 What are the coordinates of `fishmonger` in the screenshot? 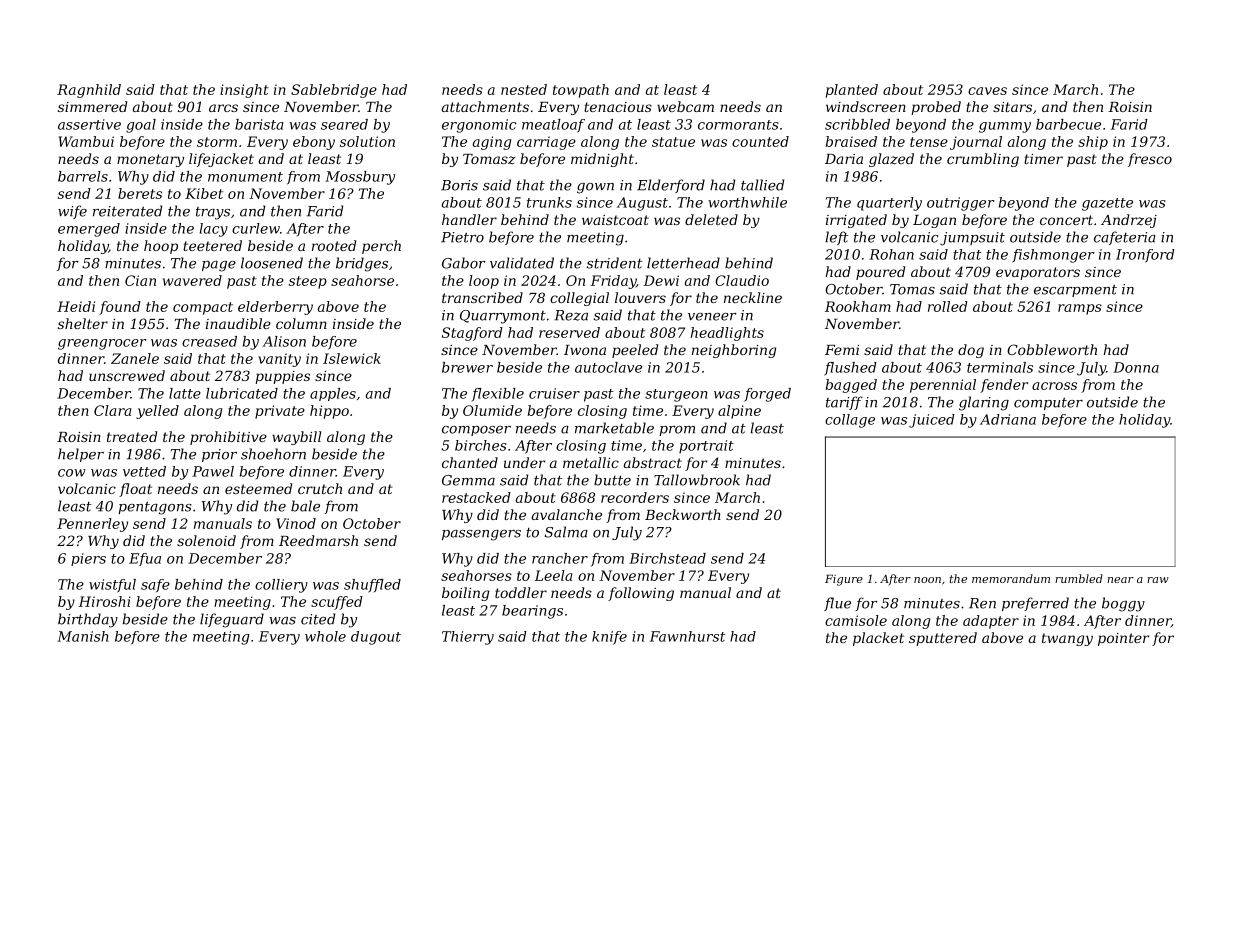 It's located at (1053, 256).
